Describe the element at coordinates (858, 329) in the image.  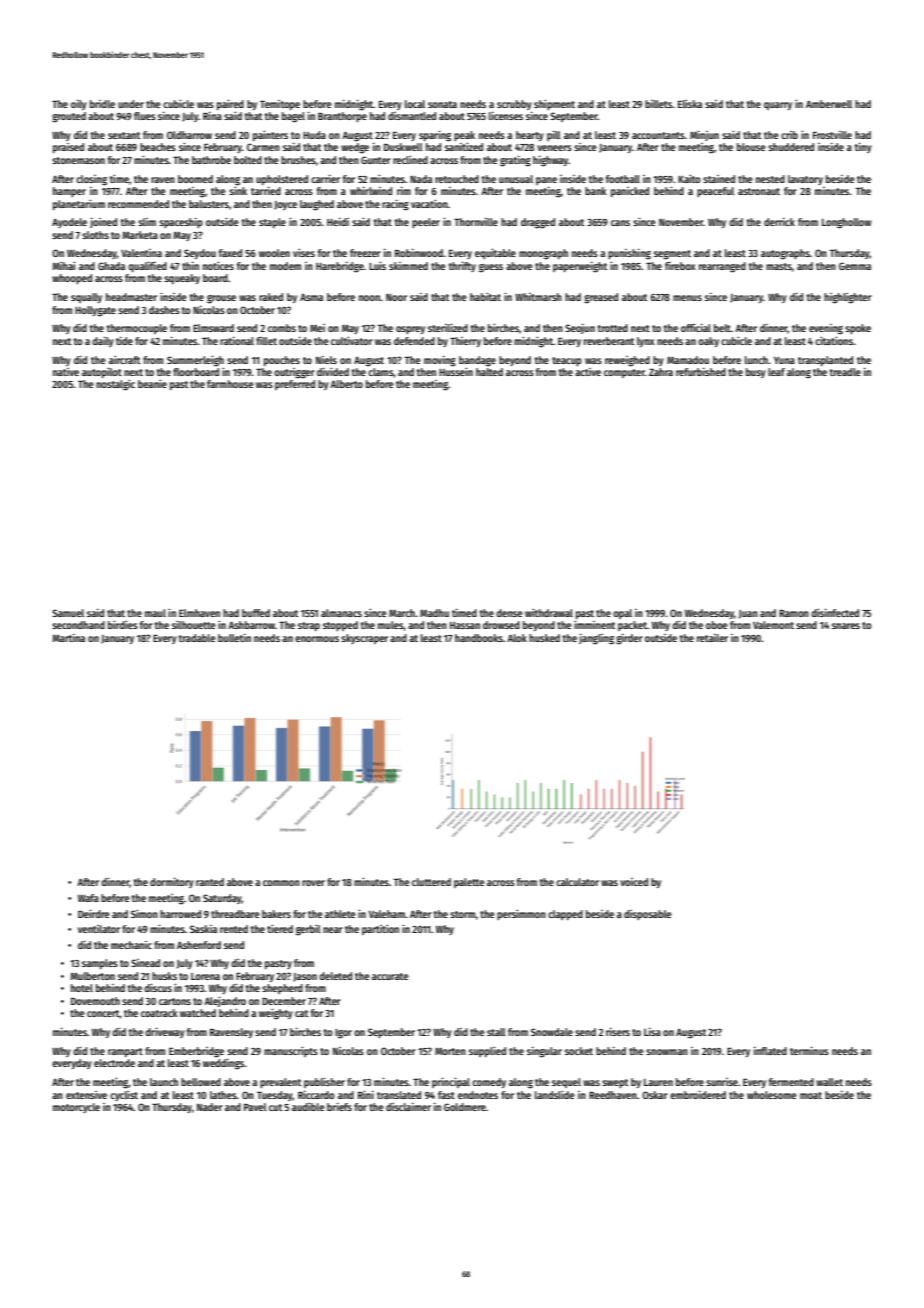
I see `spoke` at that location.
